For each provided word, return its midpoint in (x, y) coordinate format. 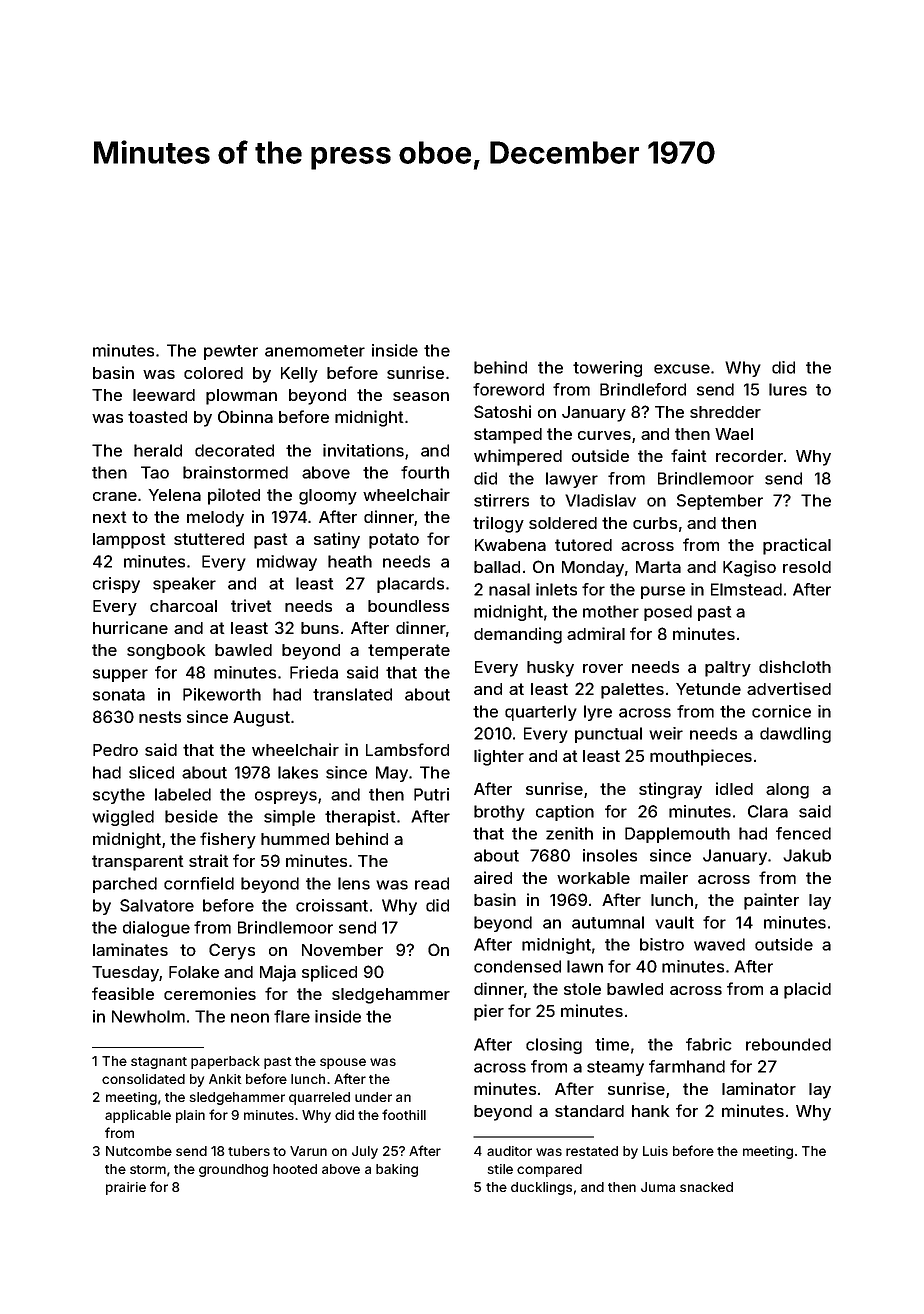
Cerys (232, 951)
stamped (508, 436)
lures (788, 389)
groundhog (233, 1170)
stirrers (501, 500)
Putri (431, 794)
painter (771, 901)
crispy (116, 585)
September (720, 502)
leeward (164, 395)
